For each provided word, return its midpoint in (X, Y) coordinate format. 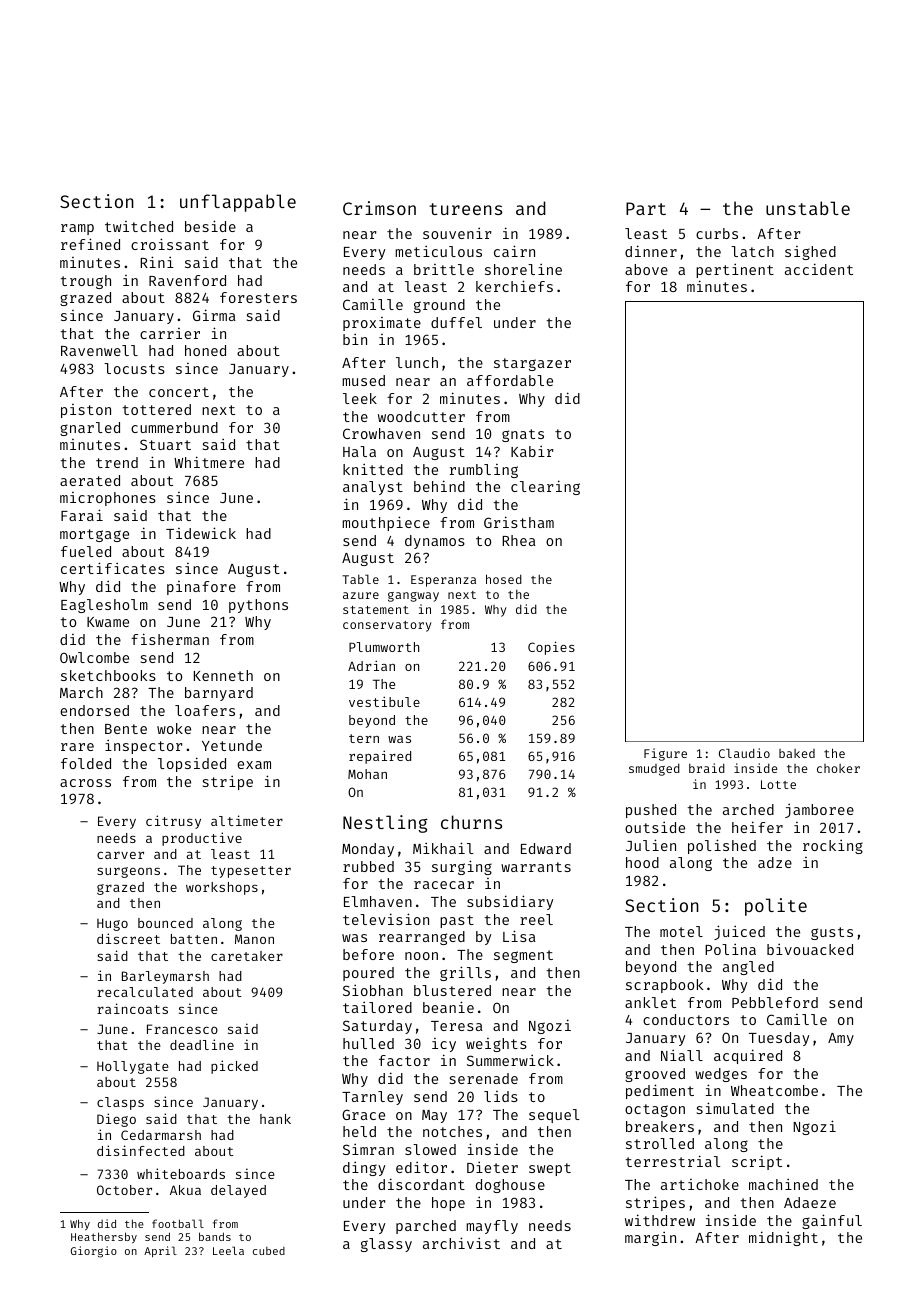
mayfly (492, 1227)
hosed (504, 579)
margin (650, 1238)
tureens (466, 209)
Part (646, 208)
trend (117, 462)
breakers (660, 1126)
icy (444, 1045)
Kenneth (223, 675)
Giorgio (94, 1252)
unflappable (238, 203)
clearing (545, 487)
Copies (551, 648)
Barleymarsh (165, 977)
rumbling (484, 471)
